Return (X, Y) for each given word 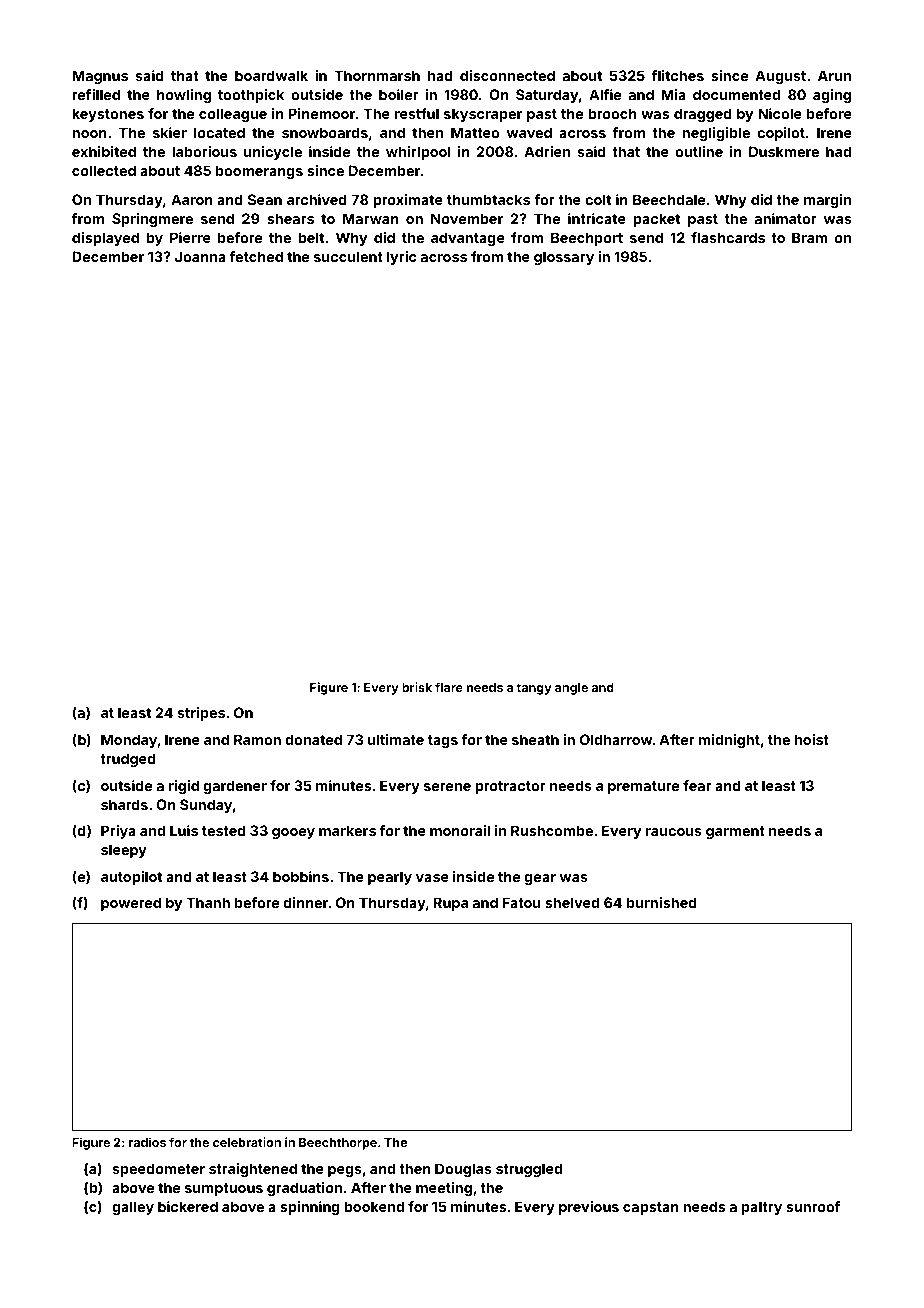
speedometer (159, 1170)
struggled (529, 1170)
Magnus (100, 77)
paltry (762, 1208)
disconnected (507, 75)
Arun (834, 75)
